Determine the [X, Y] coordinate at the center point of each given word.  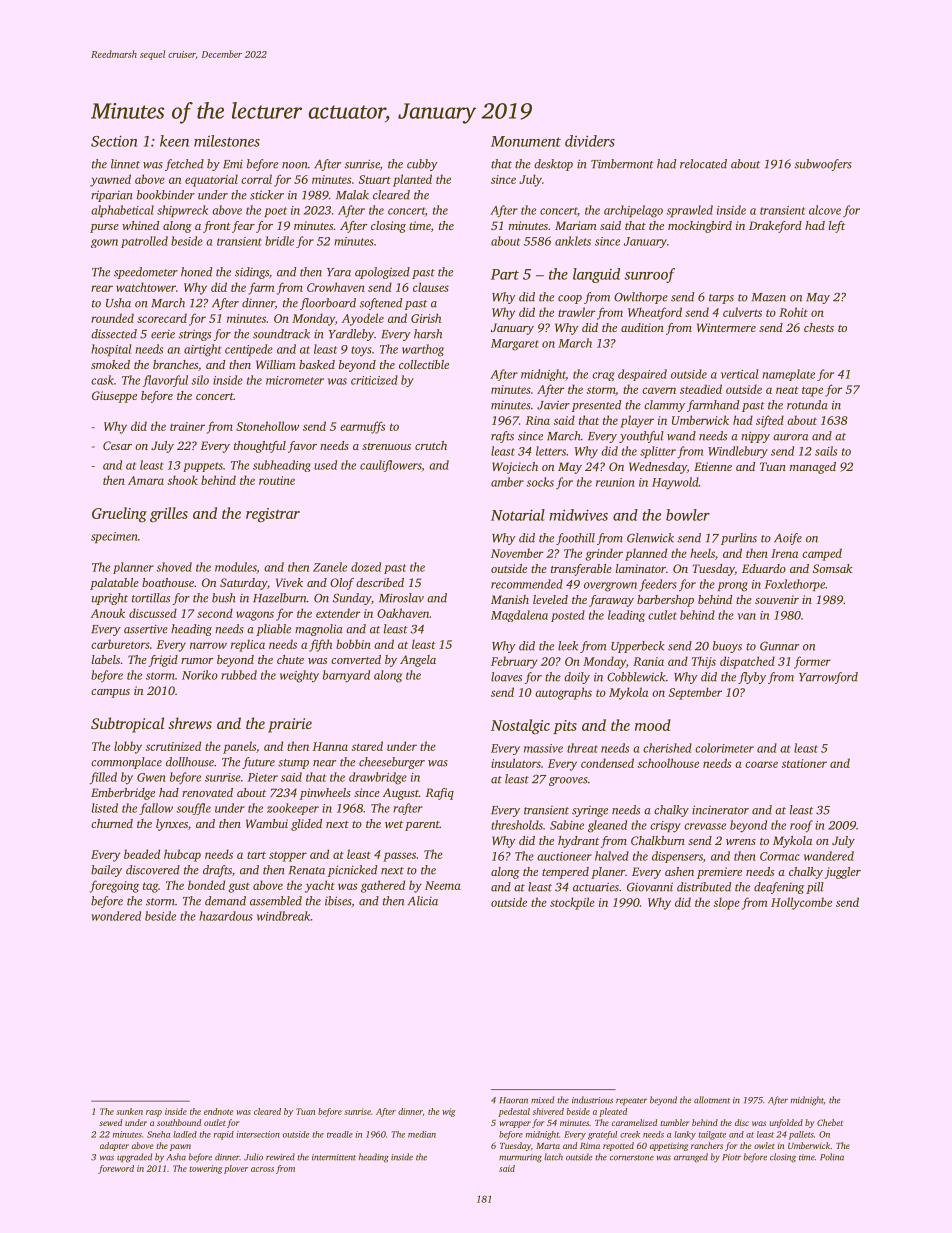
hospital [111, 350]
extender [338, 613]
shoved [174, 567]
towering [205, 1169]
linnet [125, 164]
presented [596, 406]
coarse [761, 764]
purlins [739, 539]
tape [812, 392]
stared [367, 746]
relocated [703, 164]
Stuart [375, 179]
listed [105, 808]
